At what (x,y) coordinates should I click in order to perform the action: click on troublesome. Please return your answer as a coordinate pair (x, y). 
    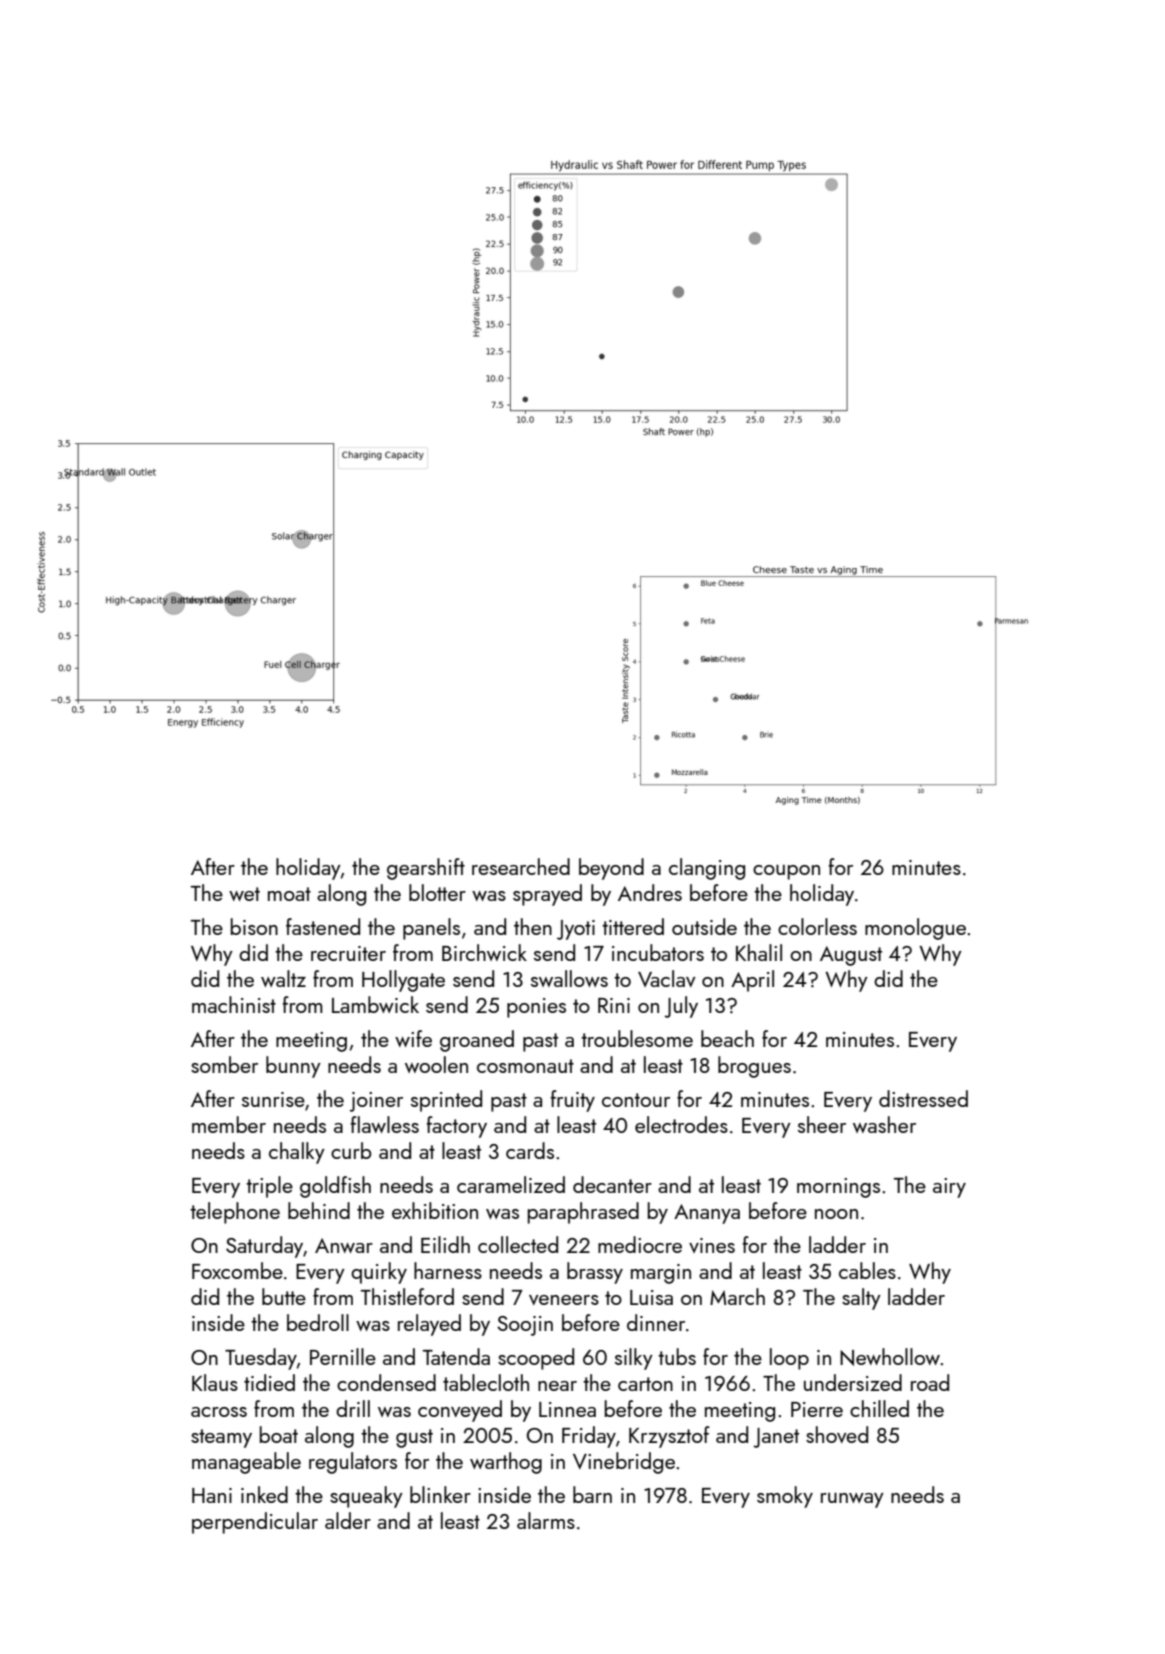
    Looking at the image, I should click on (637, 1038).
